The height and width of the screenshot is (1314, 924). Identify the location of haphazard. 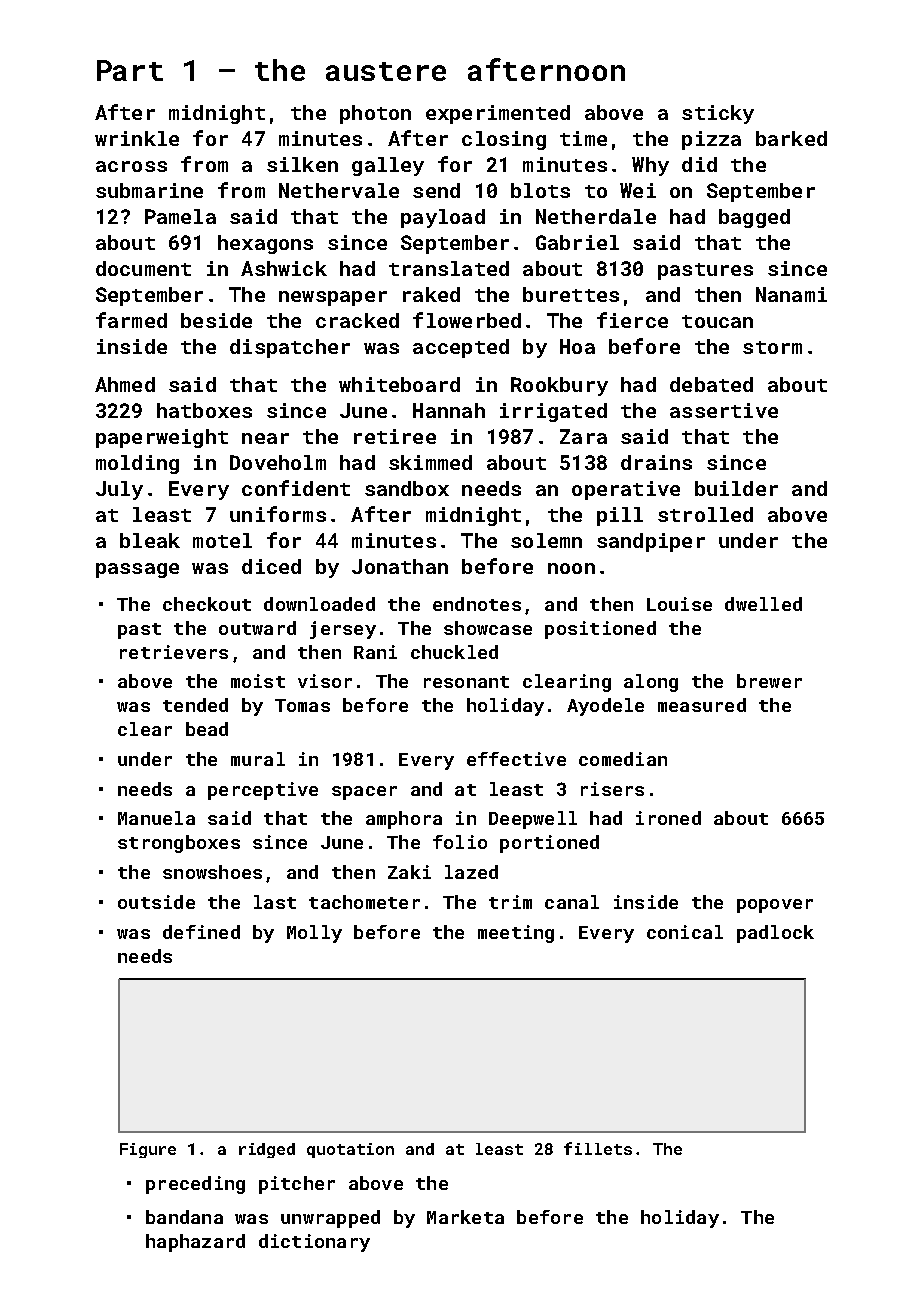
(195, 1243).
